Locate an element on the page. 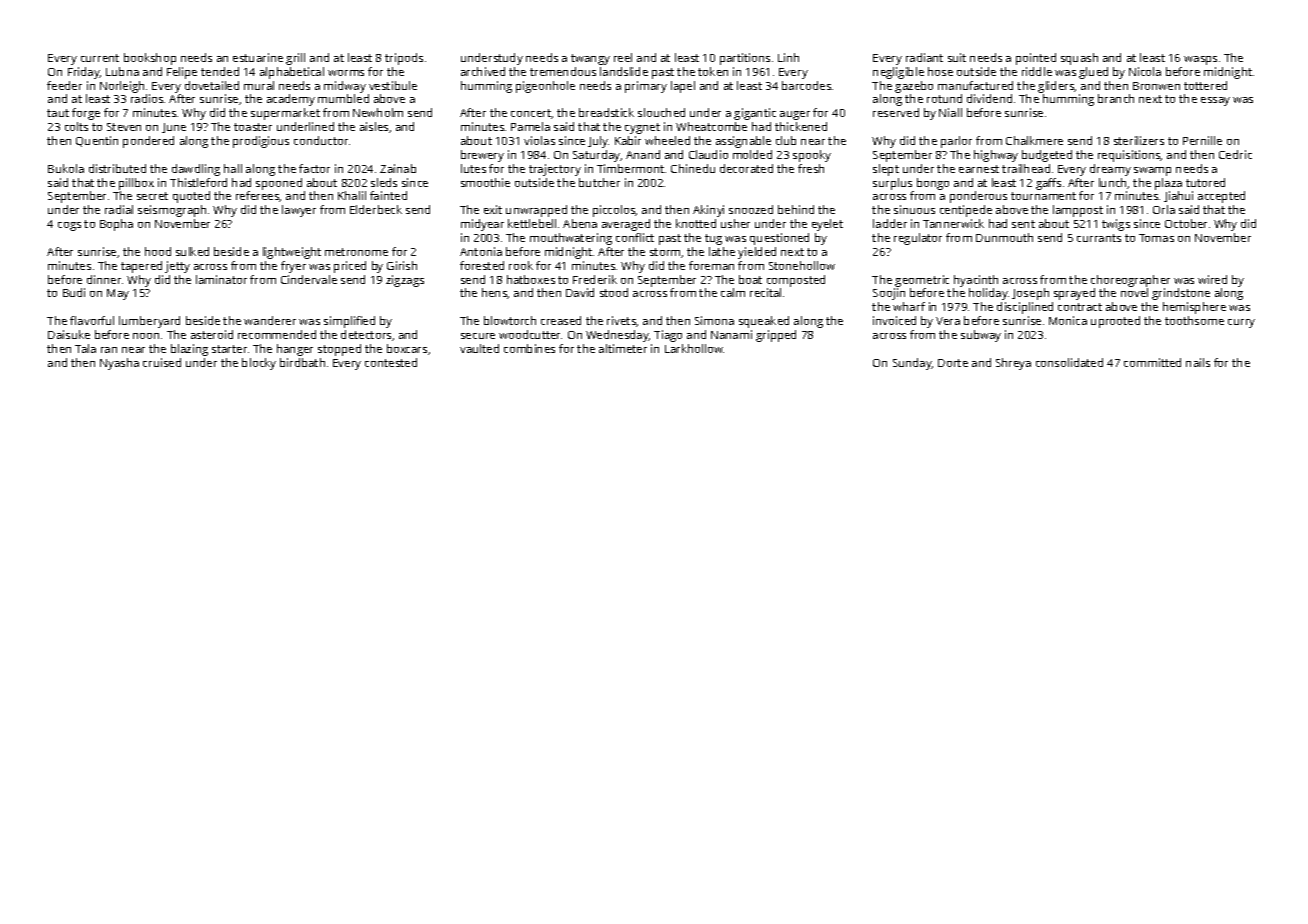  midyear is located at coordinates (482, 225).
